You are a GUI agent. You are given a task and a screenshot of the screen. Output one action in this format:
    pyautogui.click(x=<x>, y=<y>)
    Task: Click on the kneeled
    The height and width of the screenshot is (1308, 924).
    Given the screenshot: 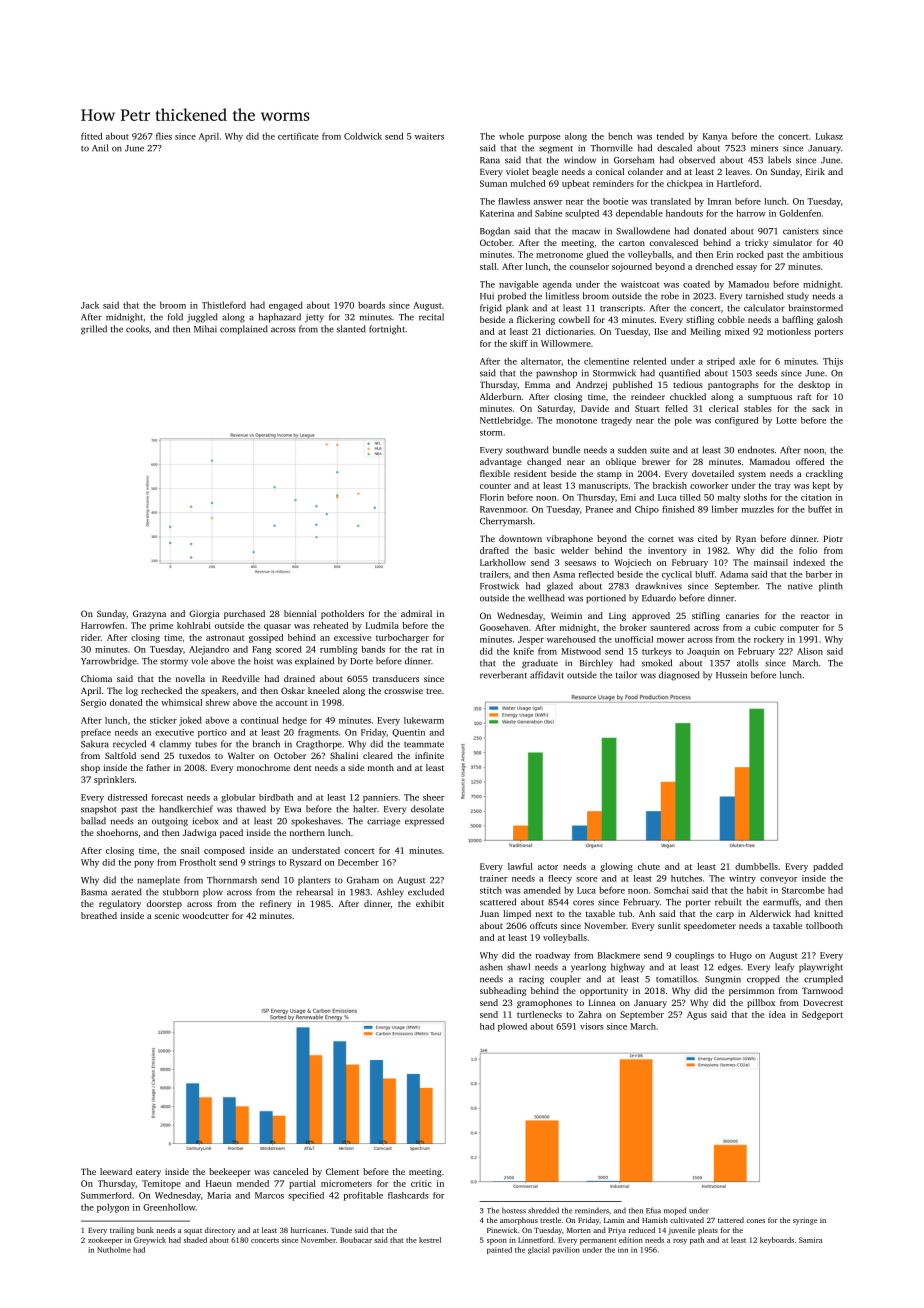 What is the action you would take?
    pyautogui.click(x=323, y=690)
